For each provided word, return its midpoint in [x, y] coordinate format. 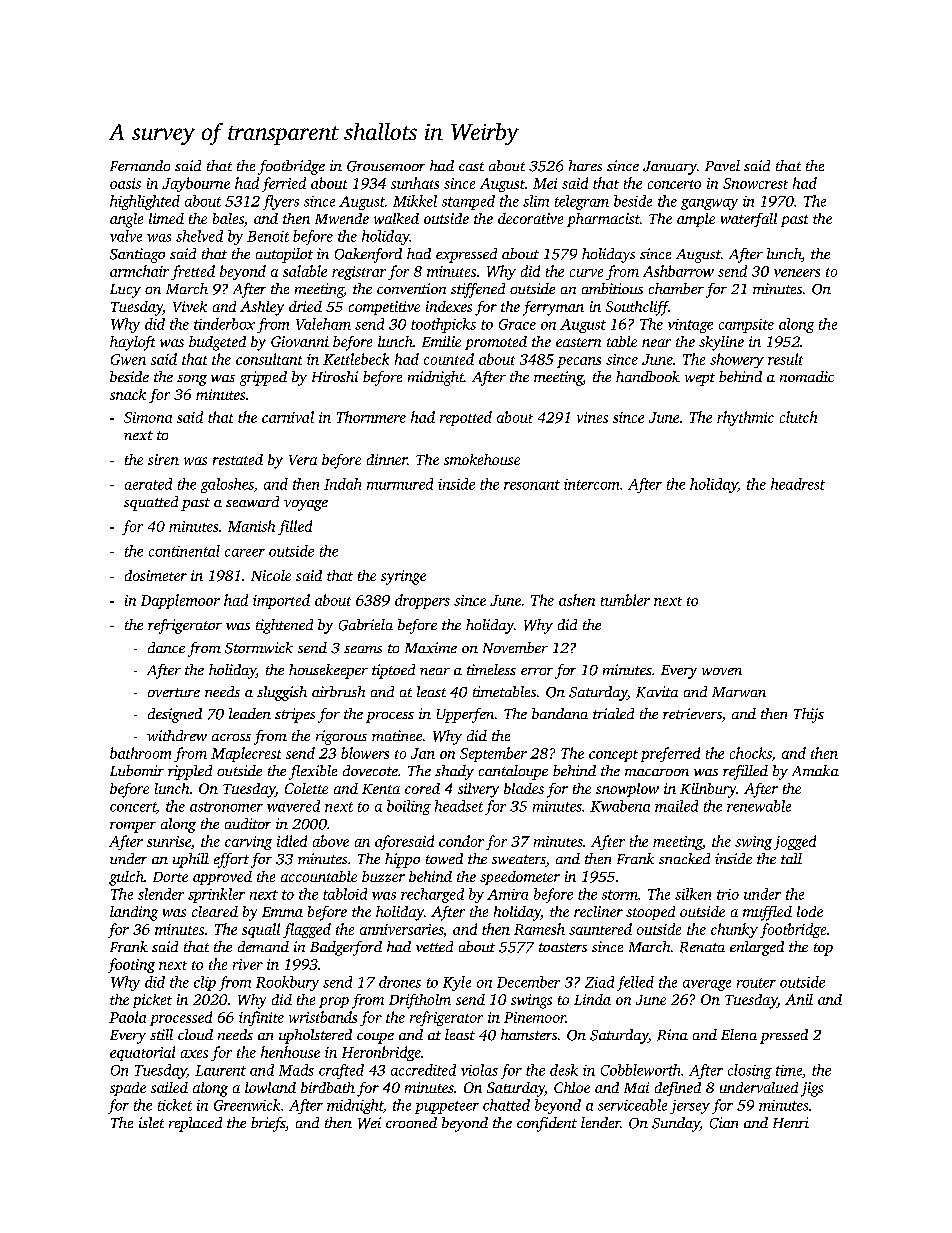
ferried [284, 184]
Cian [724, 1123]
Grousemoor [386, 166]
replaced [195, 1124]
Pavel [722, 165]
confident [547, 1124]
